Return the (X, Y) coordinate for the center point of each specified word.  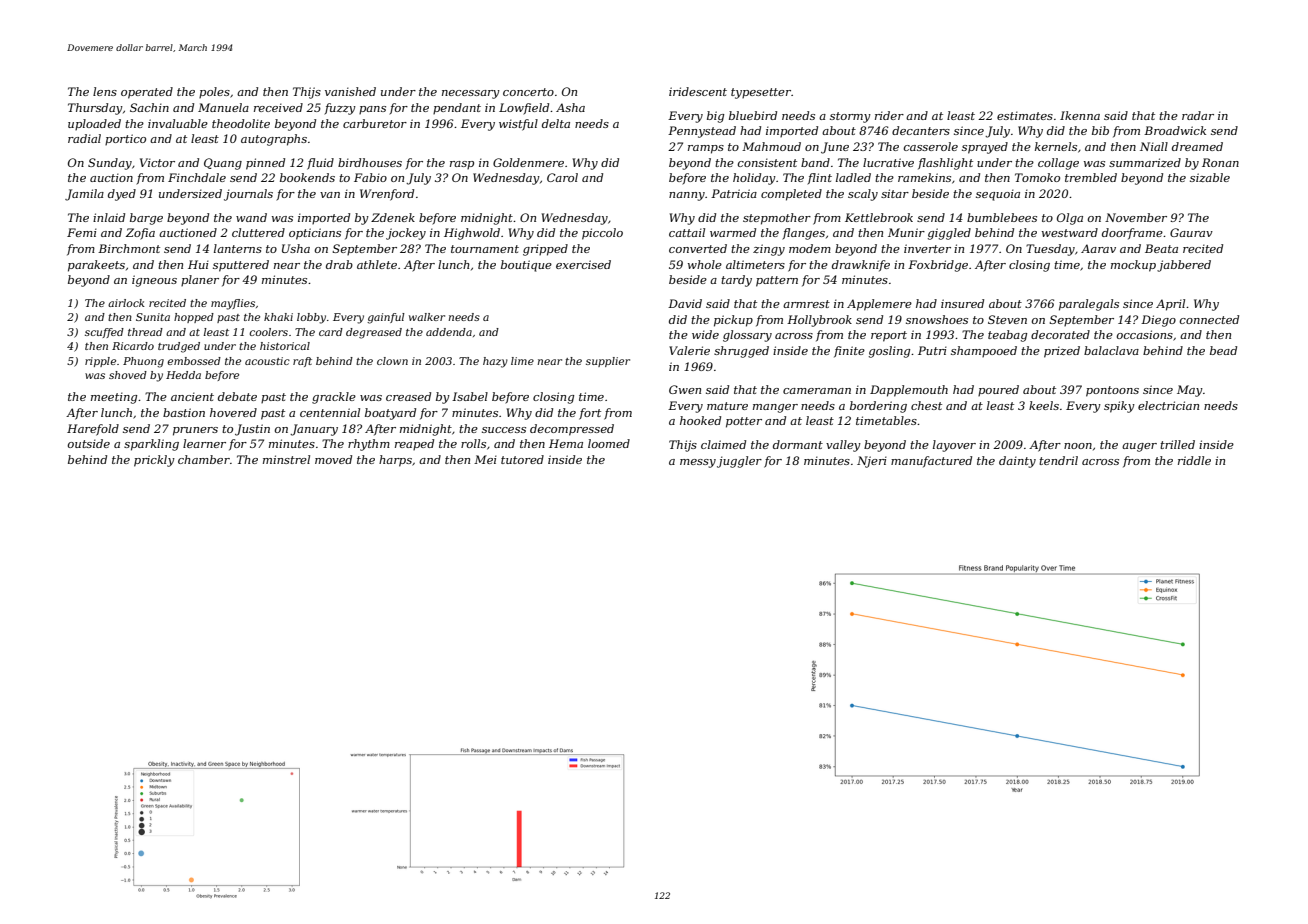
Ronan (1220, 162)
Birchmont (129, 248)
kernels (1056, 146)
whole (705, 264)
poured (998, 390)
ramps (706, 149)
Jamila (84, 195)
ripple (100, 362)
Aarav (1098, 248)
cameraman (817, 391)
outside (88, 443)
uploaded (94, 124)
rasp (462, 165)
